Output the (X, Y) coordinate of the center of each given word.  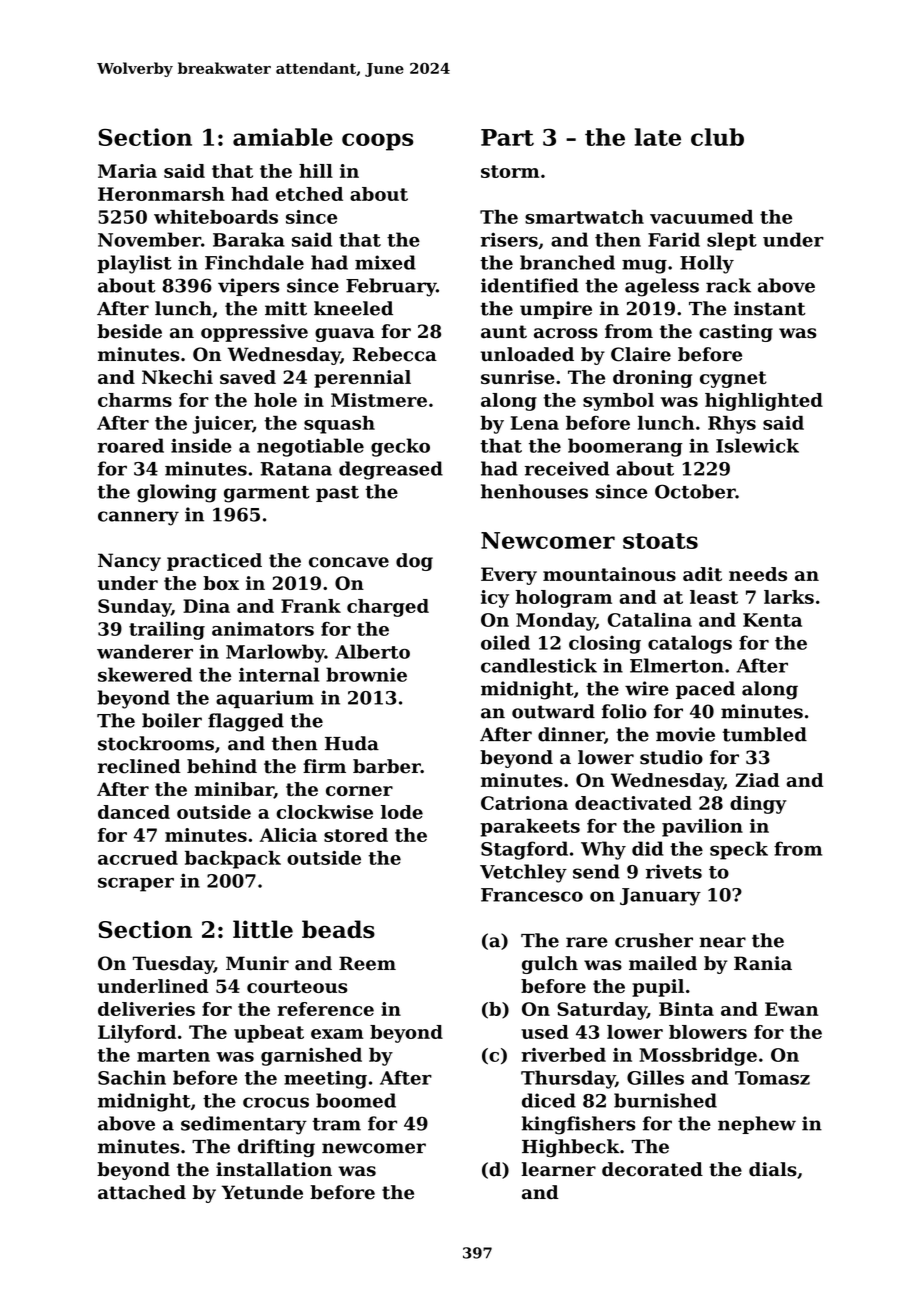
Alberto (372, 651)
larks (789, 597)
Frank (311, 606)
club (717, 137)
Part (507, 137)
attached (142, 1192)
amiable (283, 137)
